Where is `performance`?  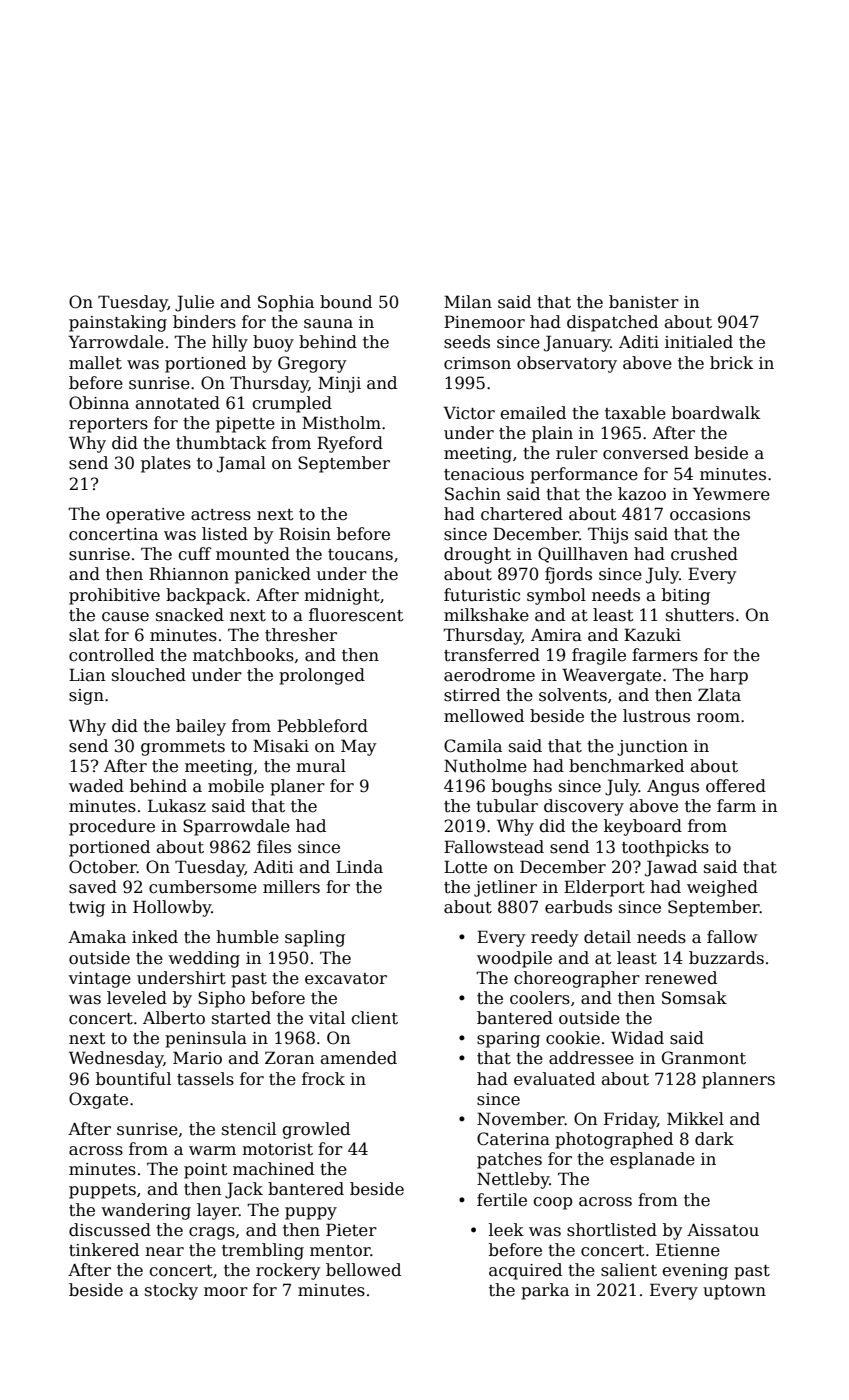
performance is located at coordinates (584, 475).
